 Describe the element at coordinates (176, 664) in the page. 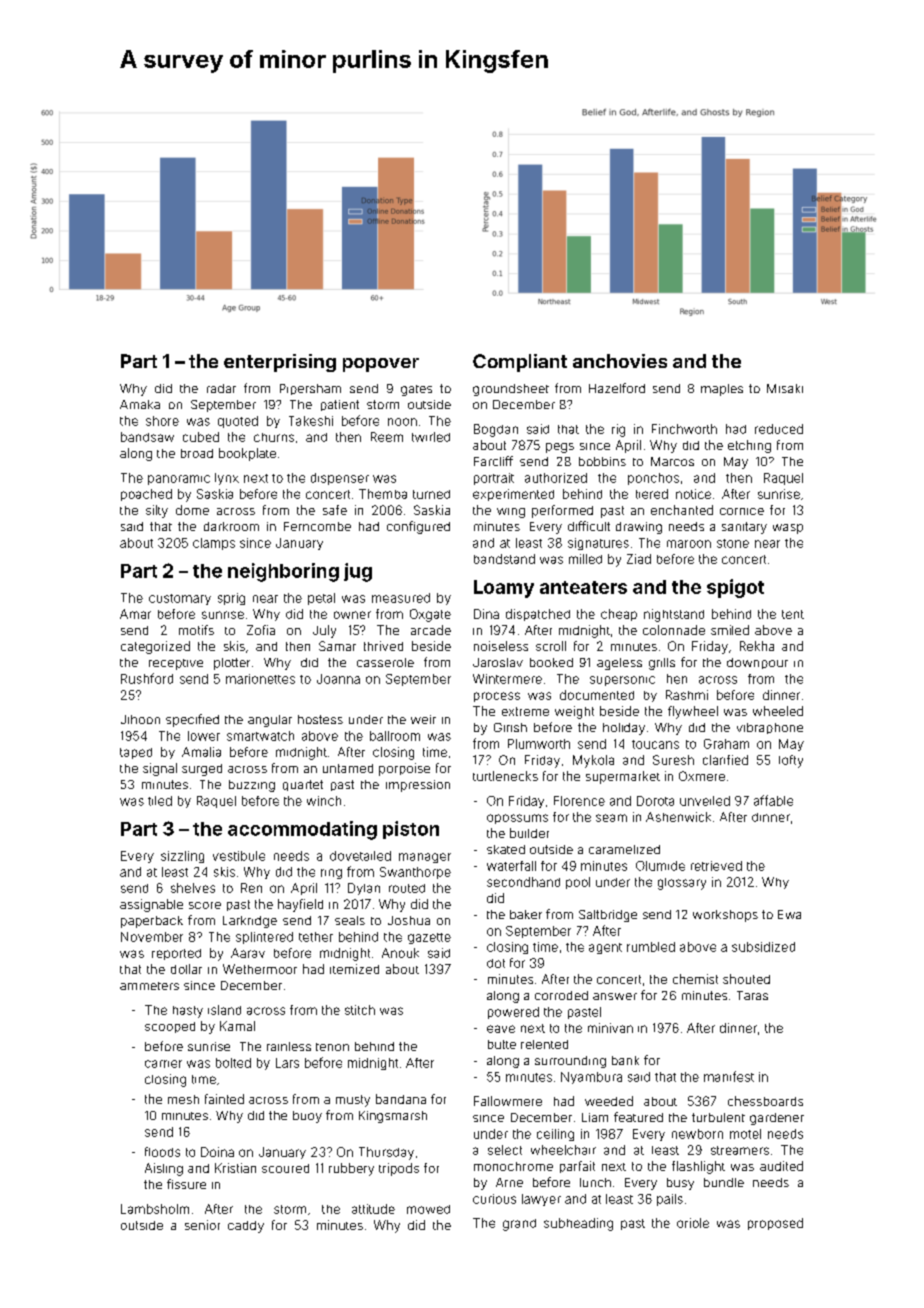

I see `receptive` at that location.
